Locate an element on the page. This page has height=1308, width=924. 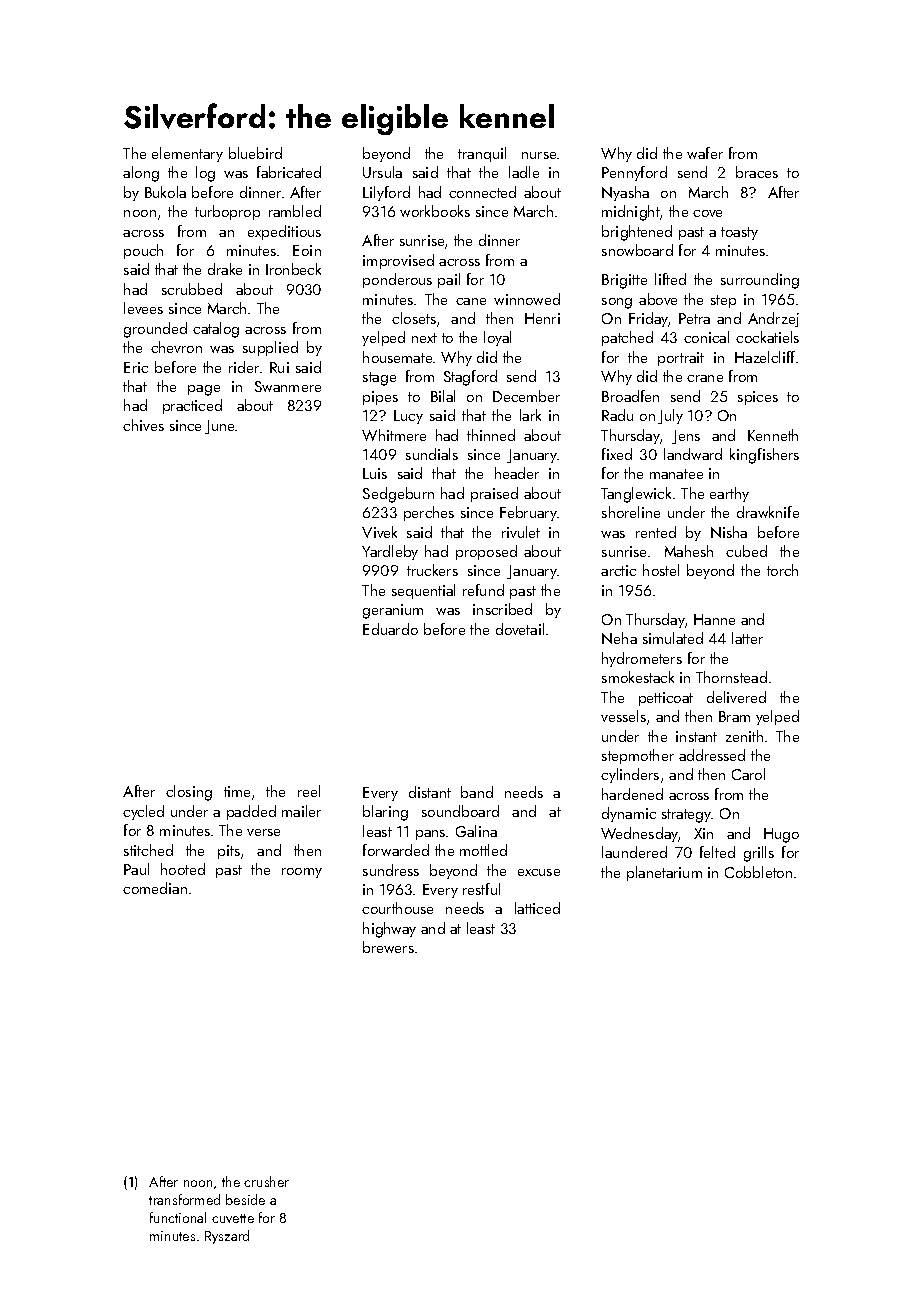
Eduardo is located at coordinates (390, 629).
